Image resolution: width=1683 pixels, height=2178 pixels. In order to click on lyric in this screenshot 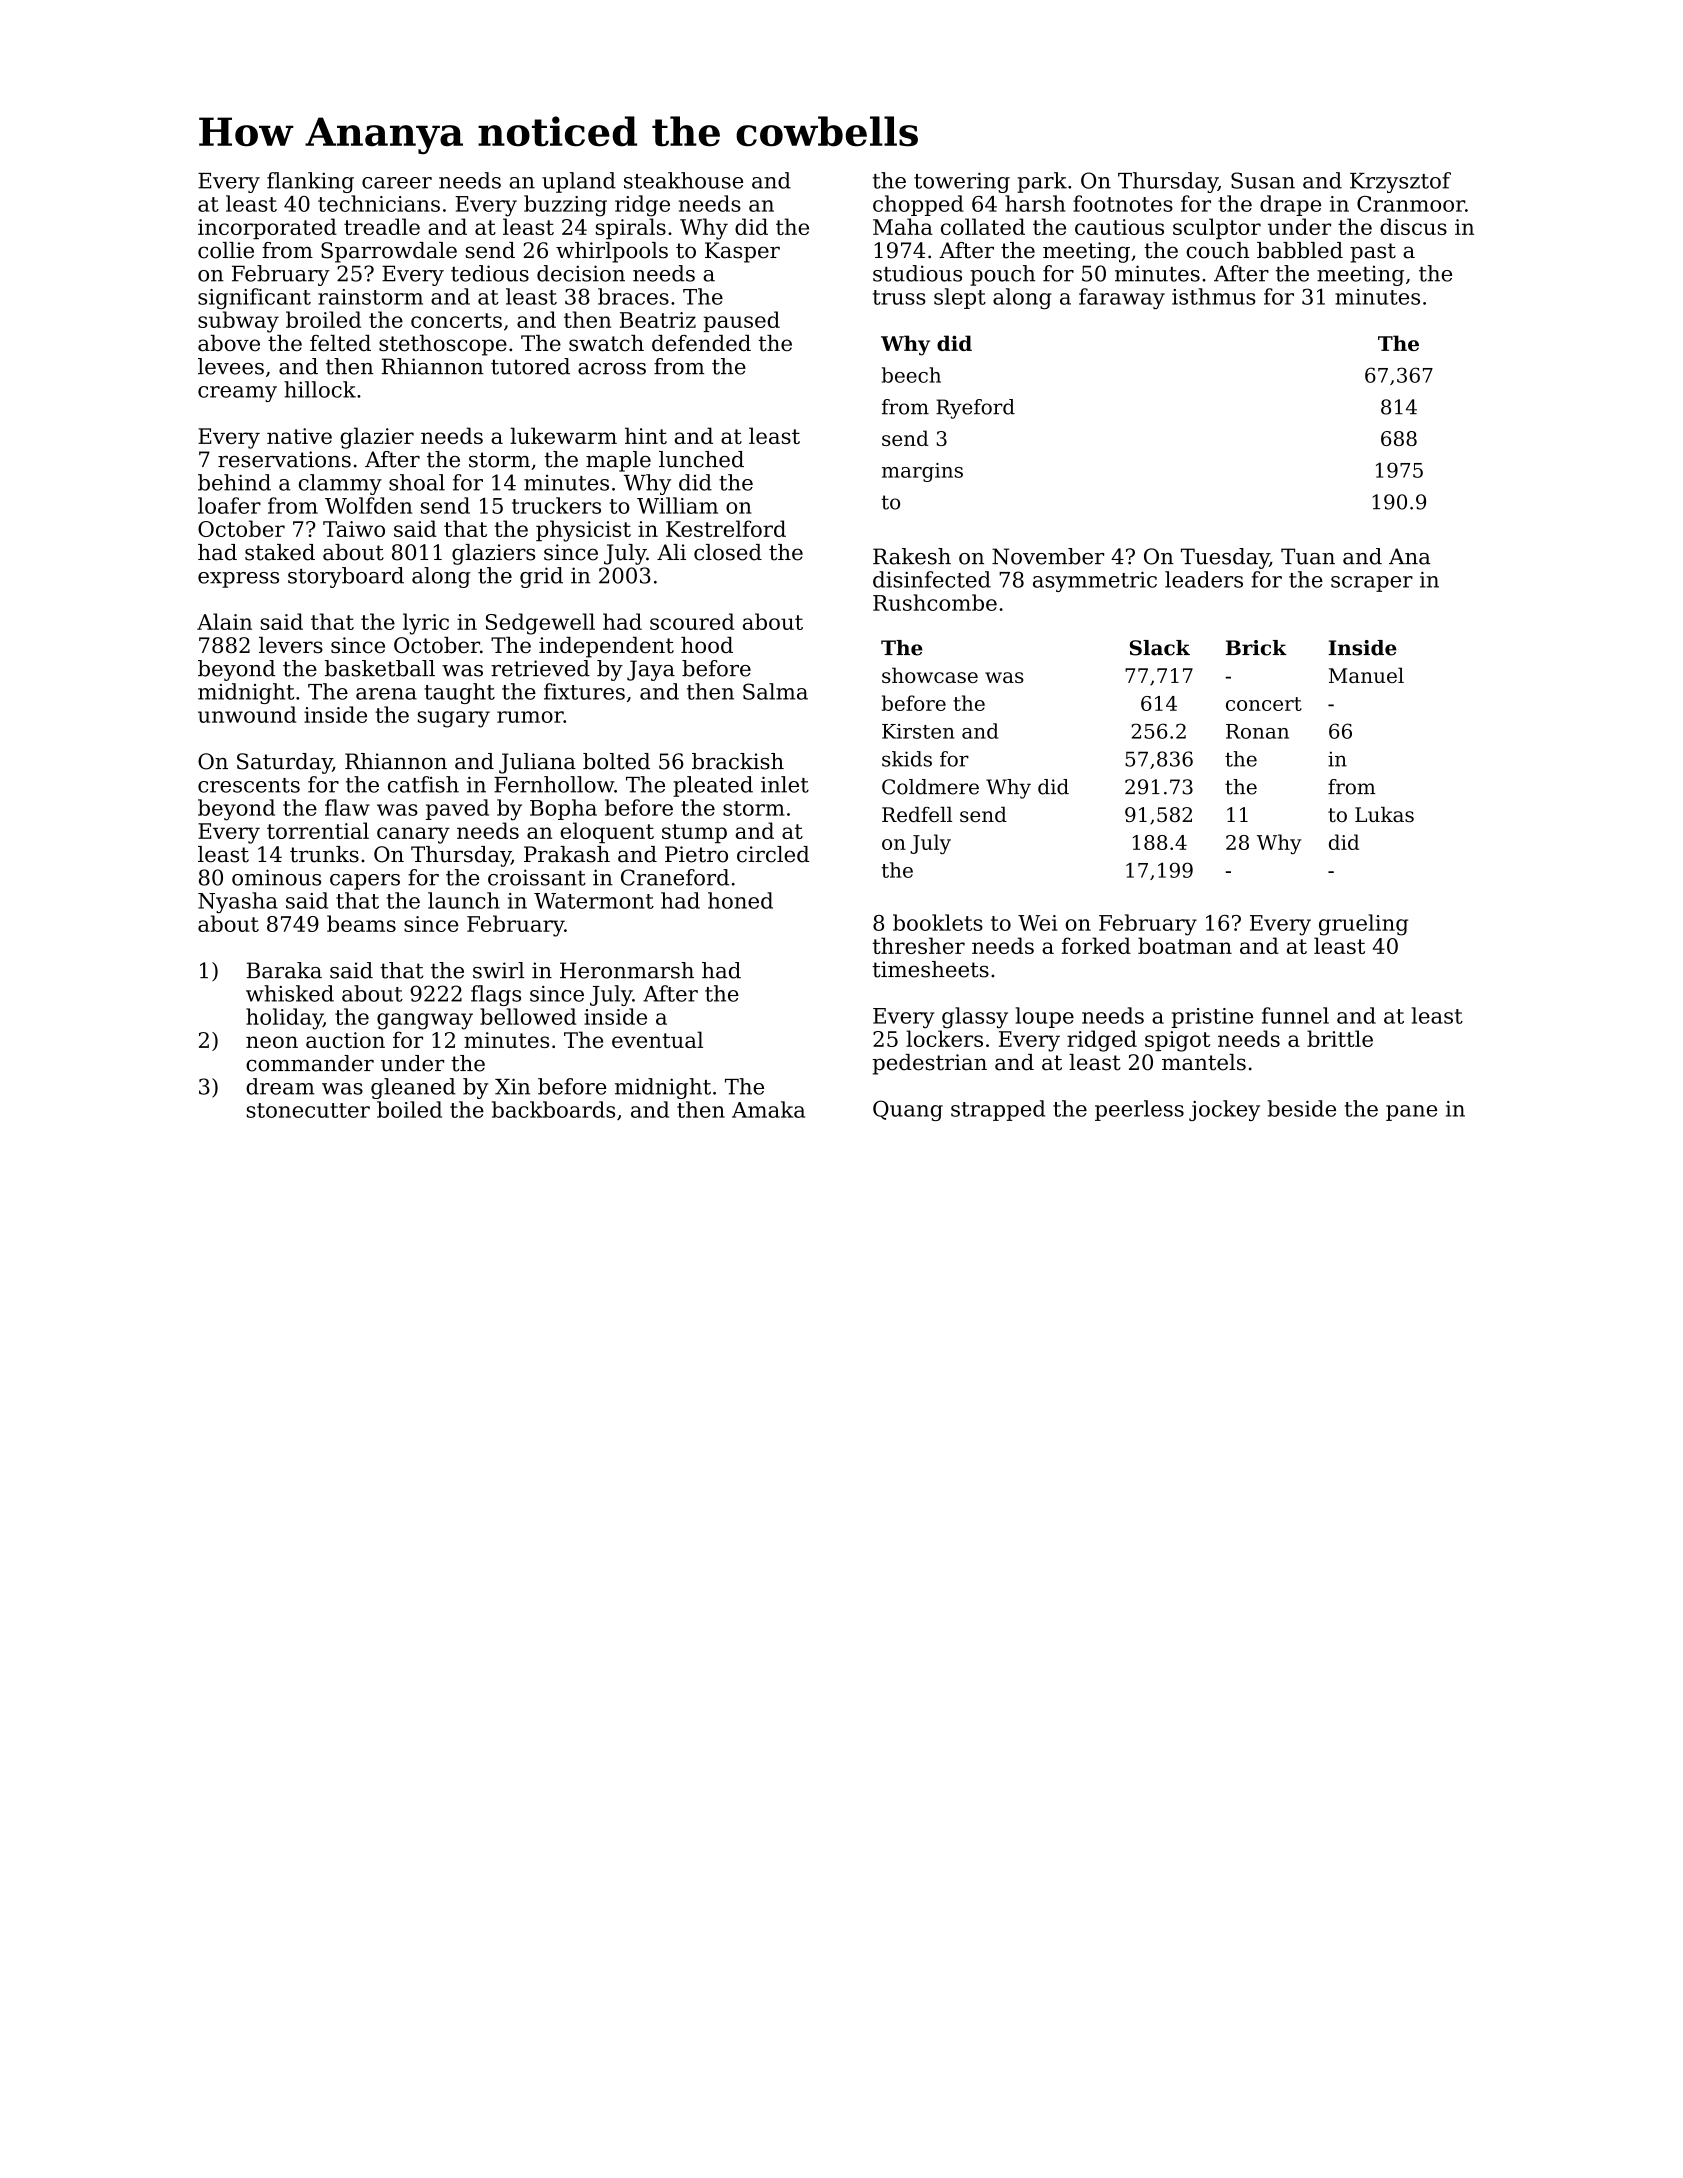, I will do `click(426, 624)`.
